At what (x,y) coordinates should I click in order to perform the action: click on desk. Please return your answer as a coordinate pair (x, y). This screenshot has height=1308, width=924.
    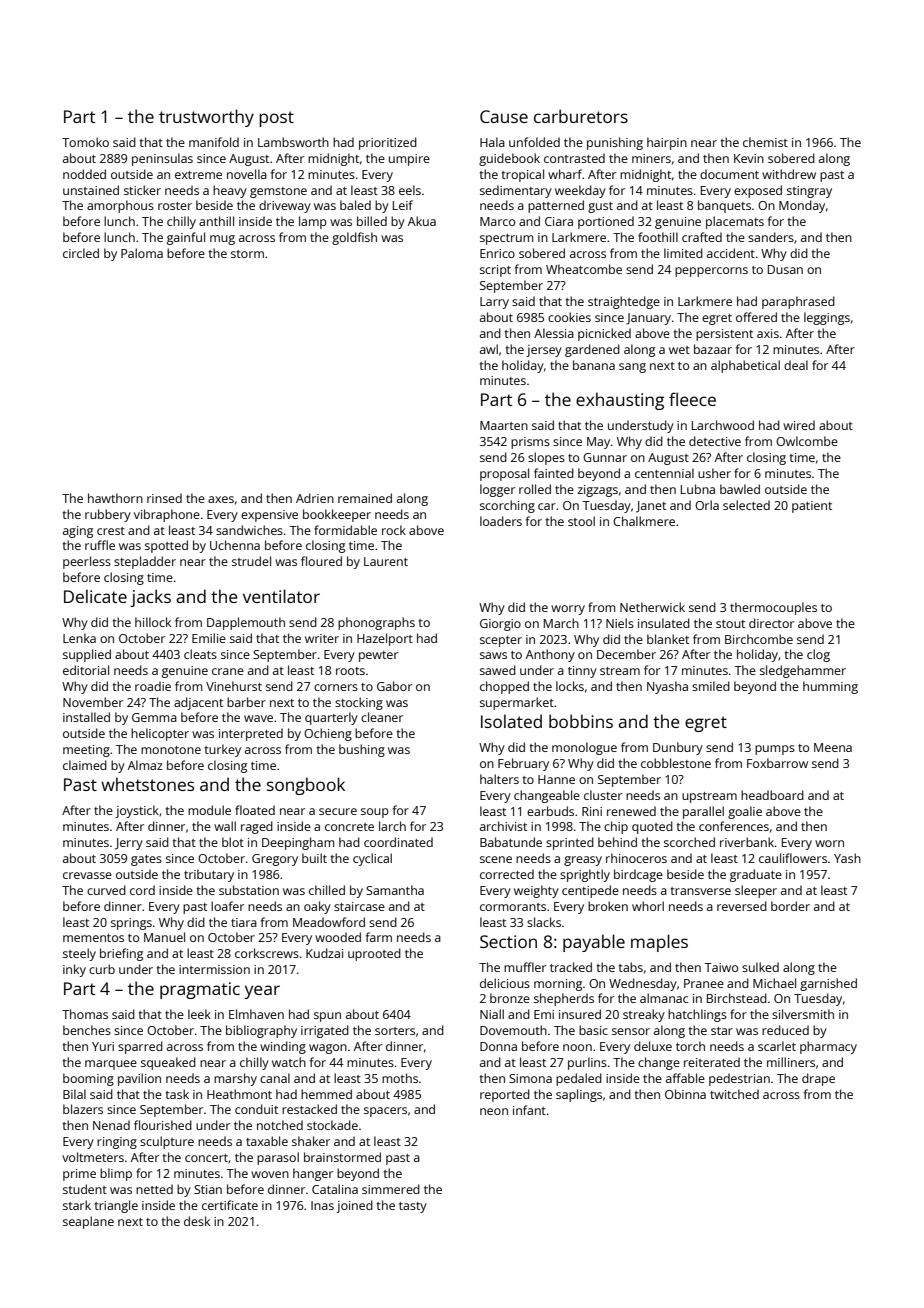
    Looking at the image, I should click on (197, 1221).
